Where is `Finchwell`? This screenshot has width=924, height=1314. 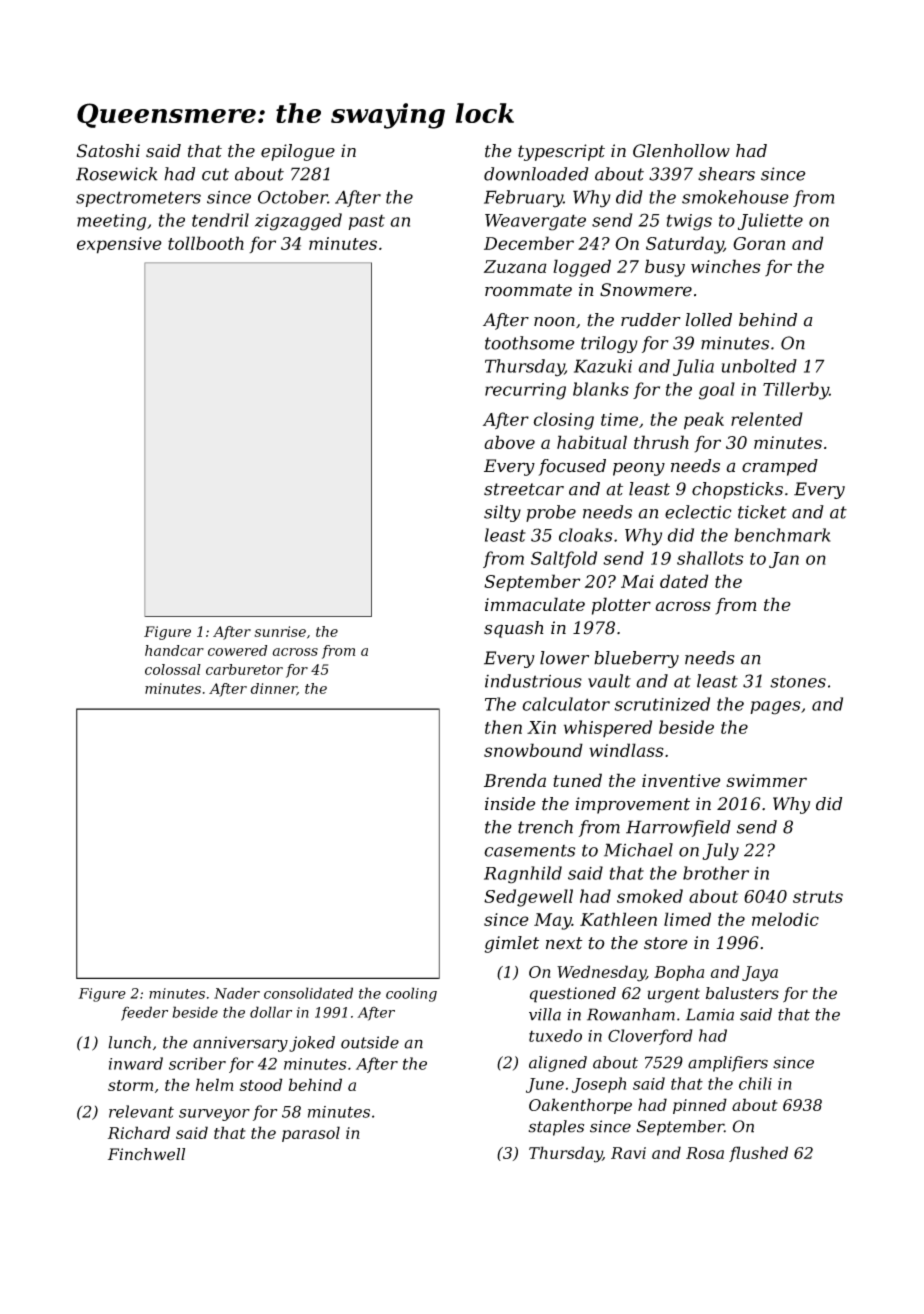 Finchwell is located at coordinates (146, 1154).
